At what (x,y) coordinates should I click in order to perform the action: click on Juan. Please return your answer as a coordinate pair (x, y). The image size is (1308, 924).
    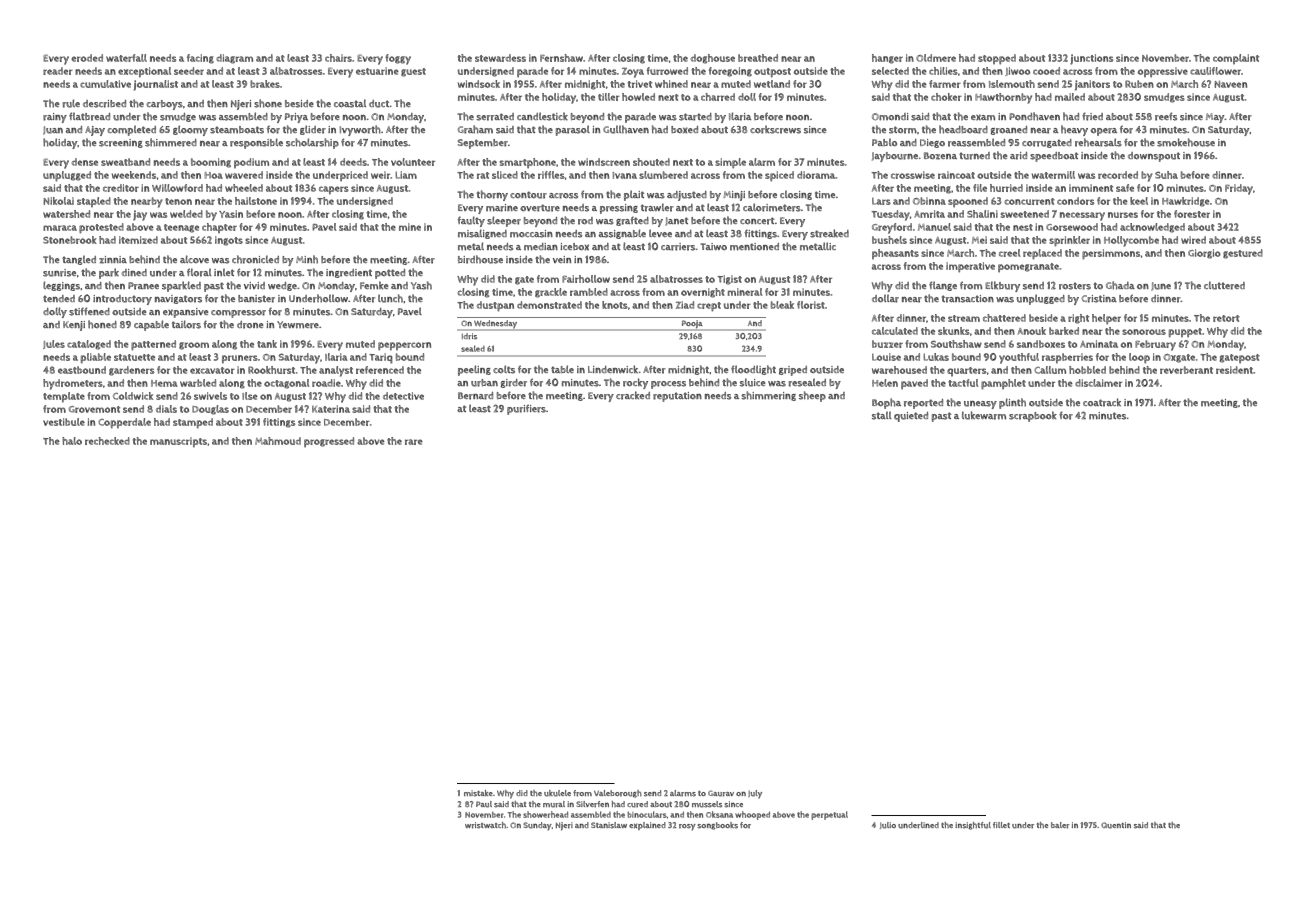
    Looking at the image, I should click on (53, 130).
